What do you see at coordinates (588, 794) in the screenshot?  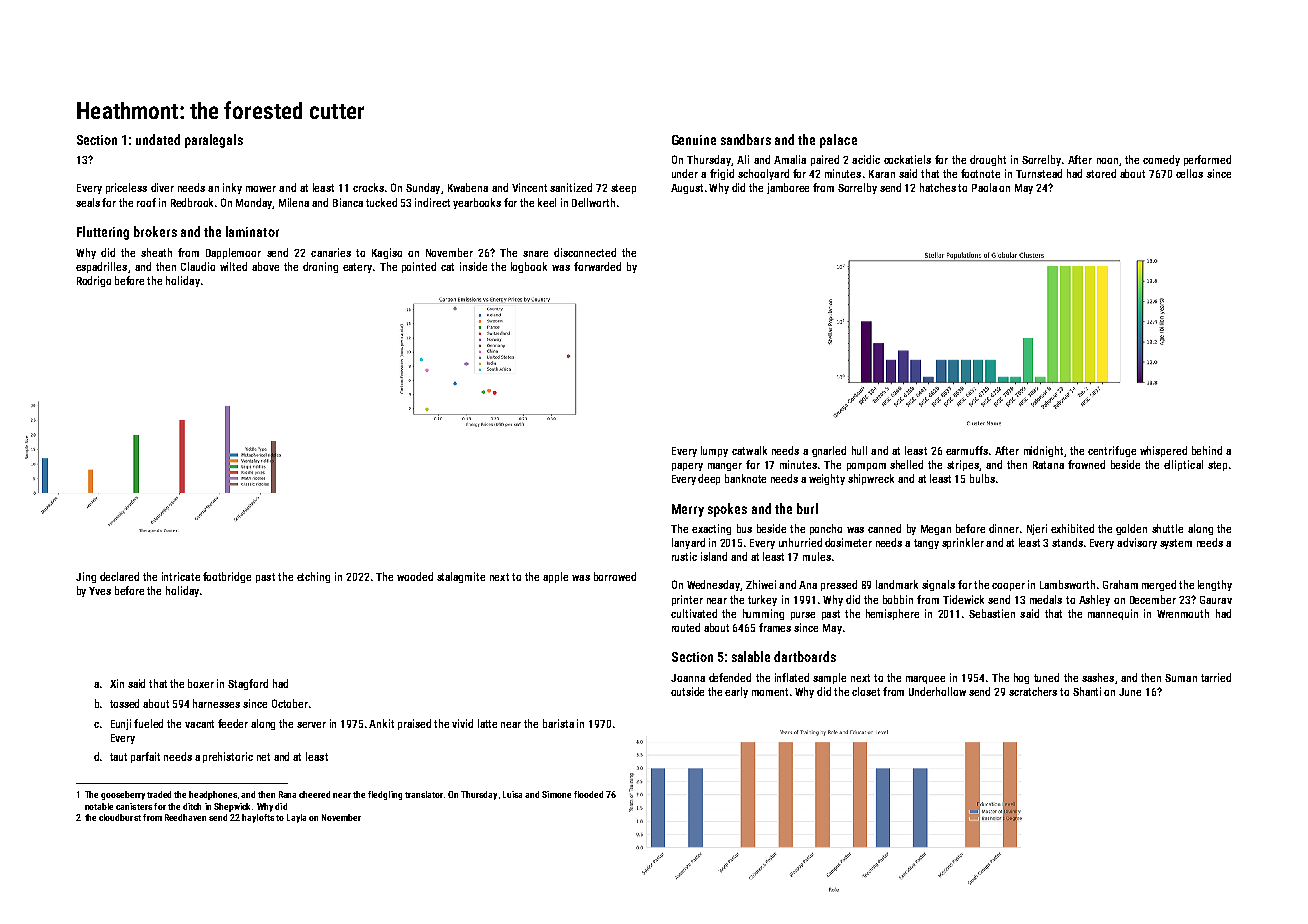 I see `flooded` at bounding box center [588, 794].
